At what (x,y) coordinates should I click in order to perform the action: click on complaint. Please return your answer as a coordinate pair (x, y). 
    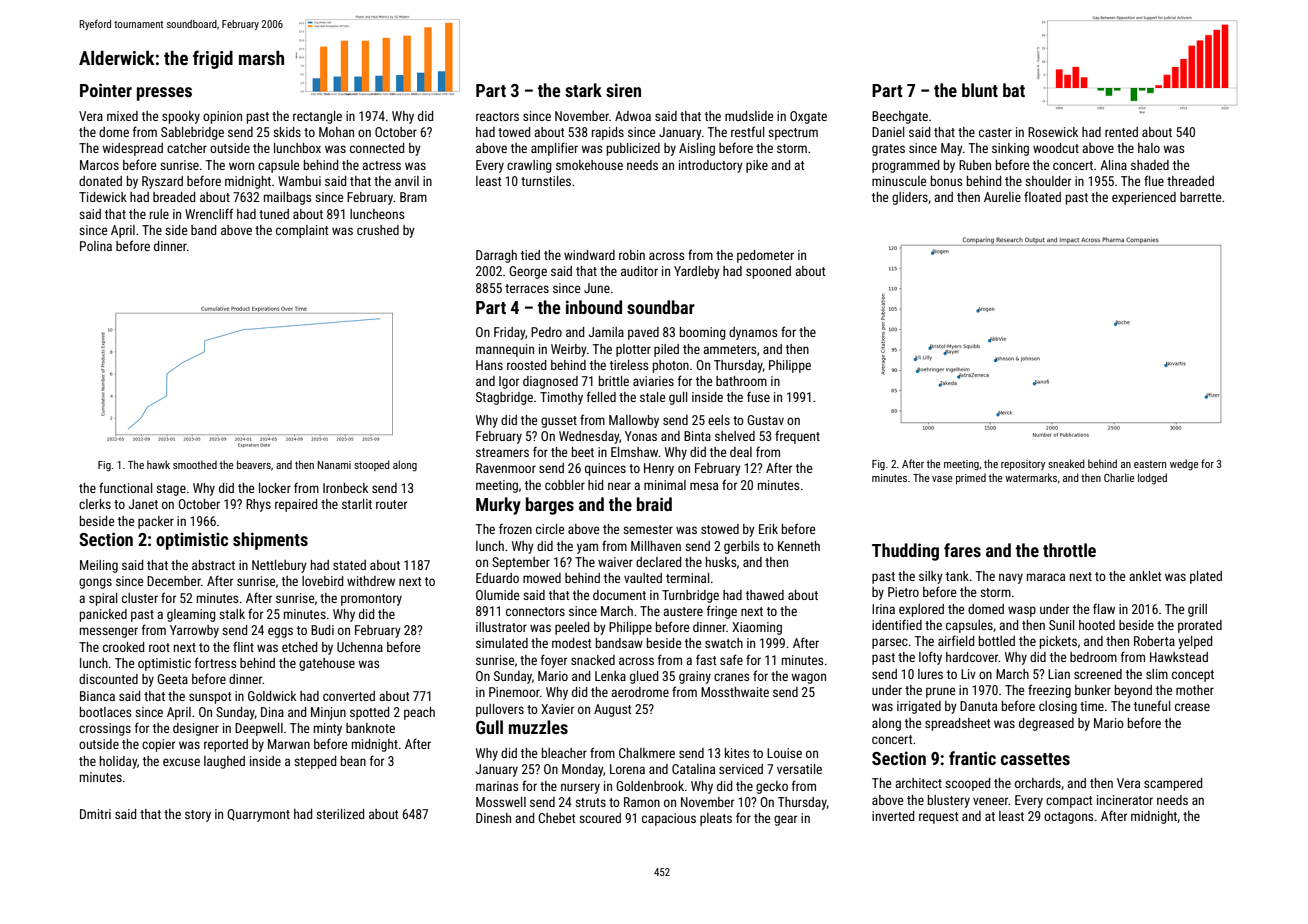
    Looking at the image, I should click on (302, 231).
